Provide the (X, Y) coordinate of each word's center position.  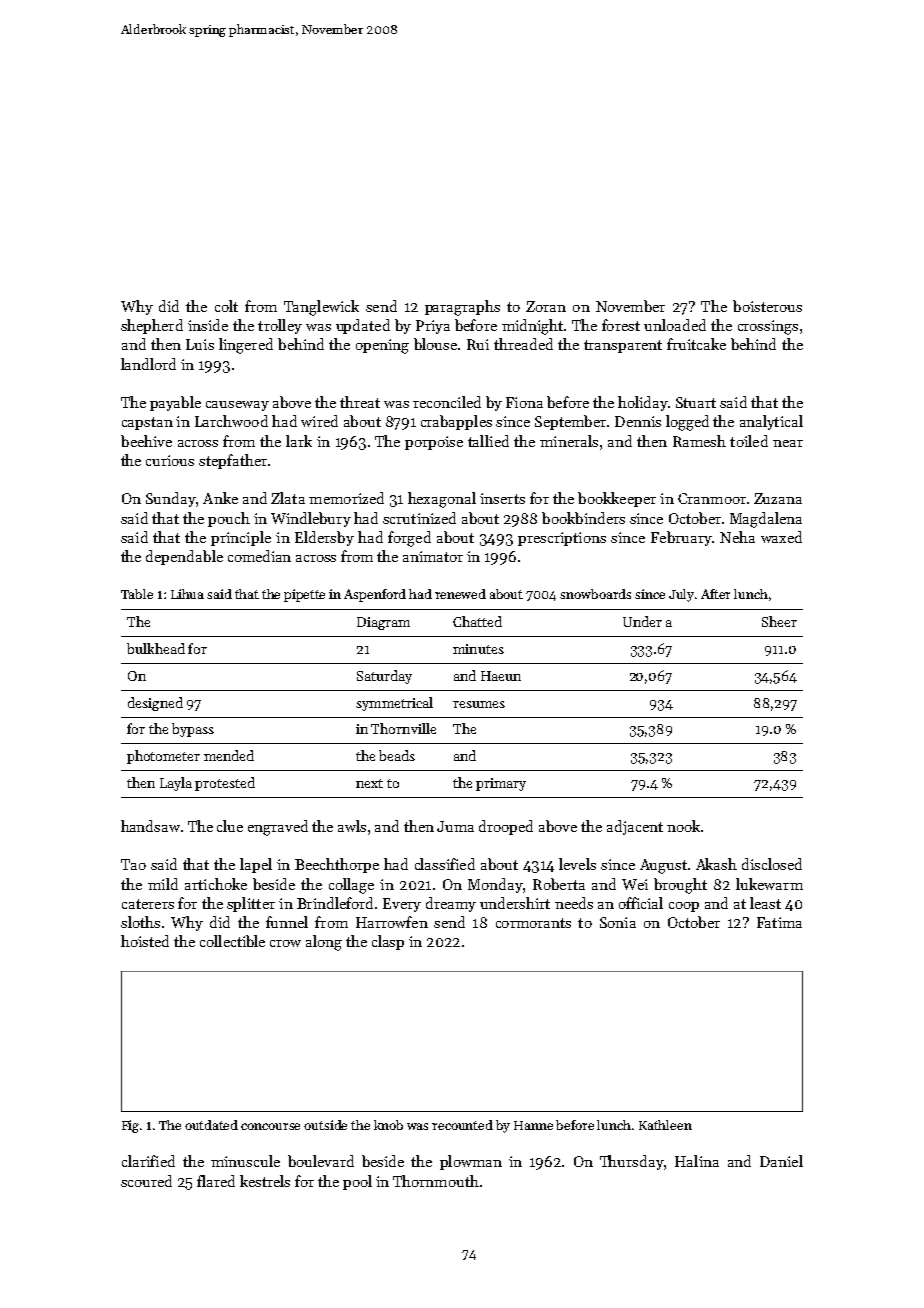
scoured (146, 1181)
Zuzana (778, 498)
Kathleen (665, 1125)
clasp (388, 942)
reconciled (447, 402)
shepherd (152, 326)
